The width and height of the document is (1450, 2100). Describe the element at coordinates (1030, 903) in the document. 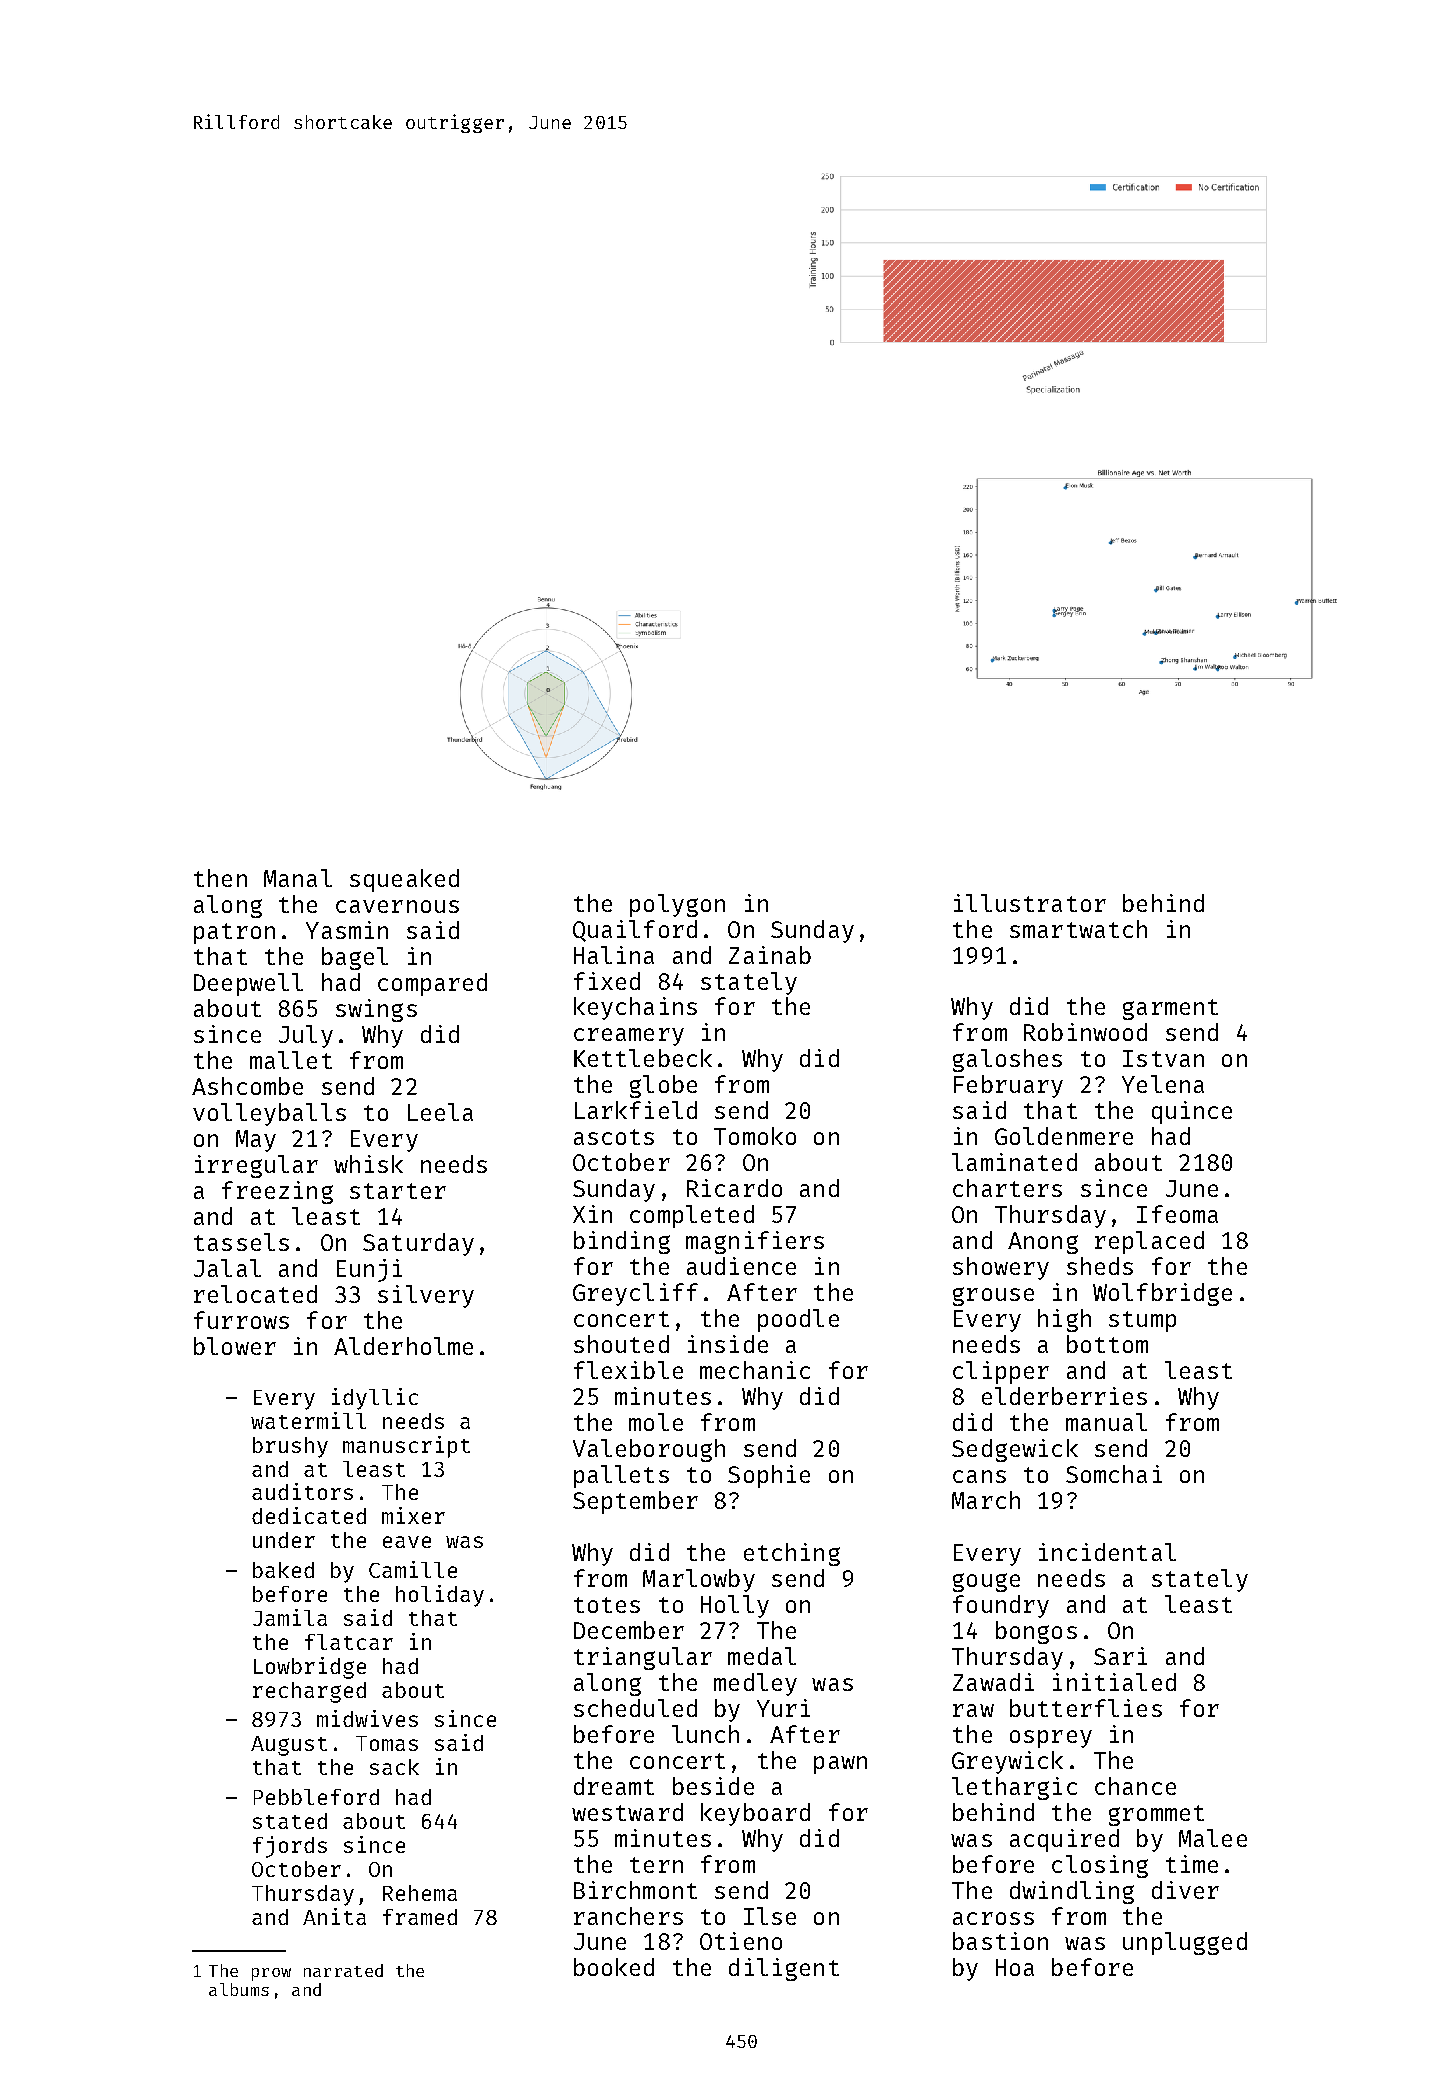

I see `illustrator` at that location.
